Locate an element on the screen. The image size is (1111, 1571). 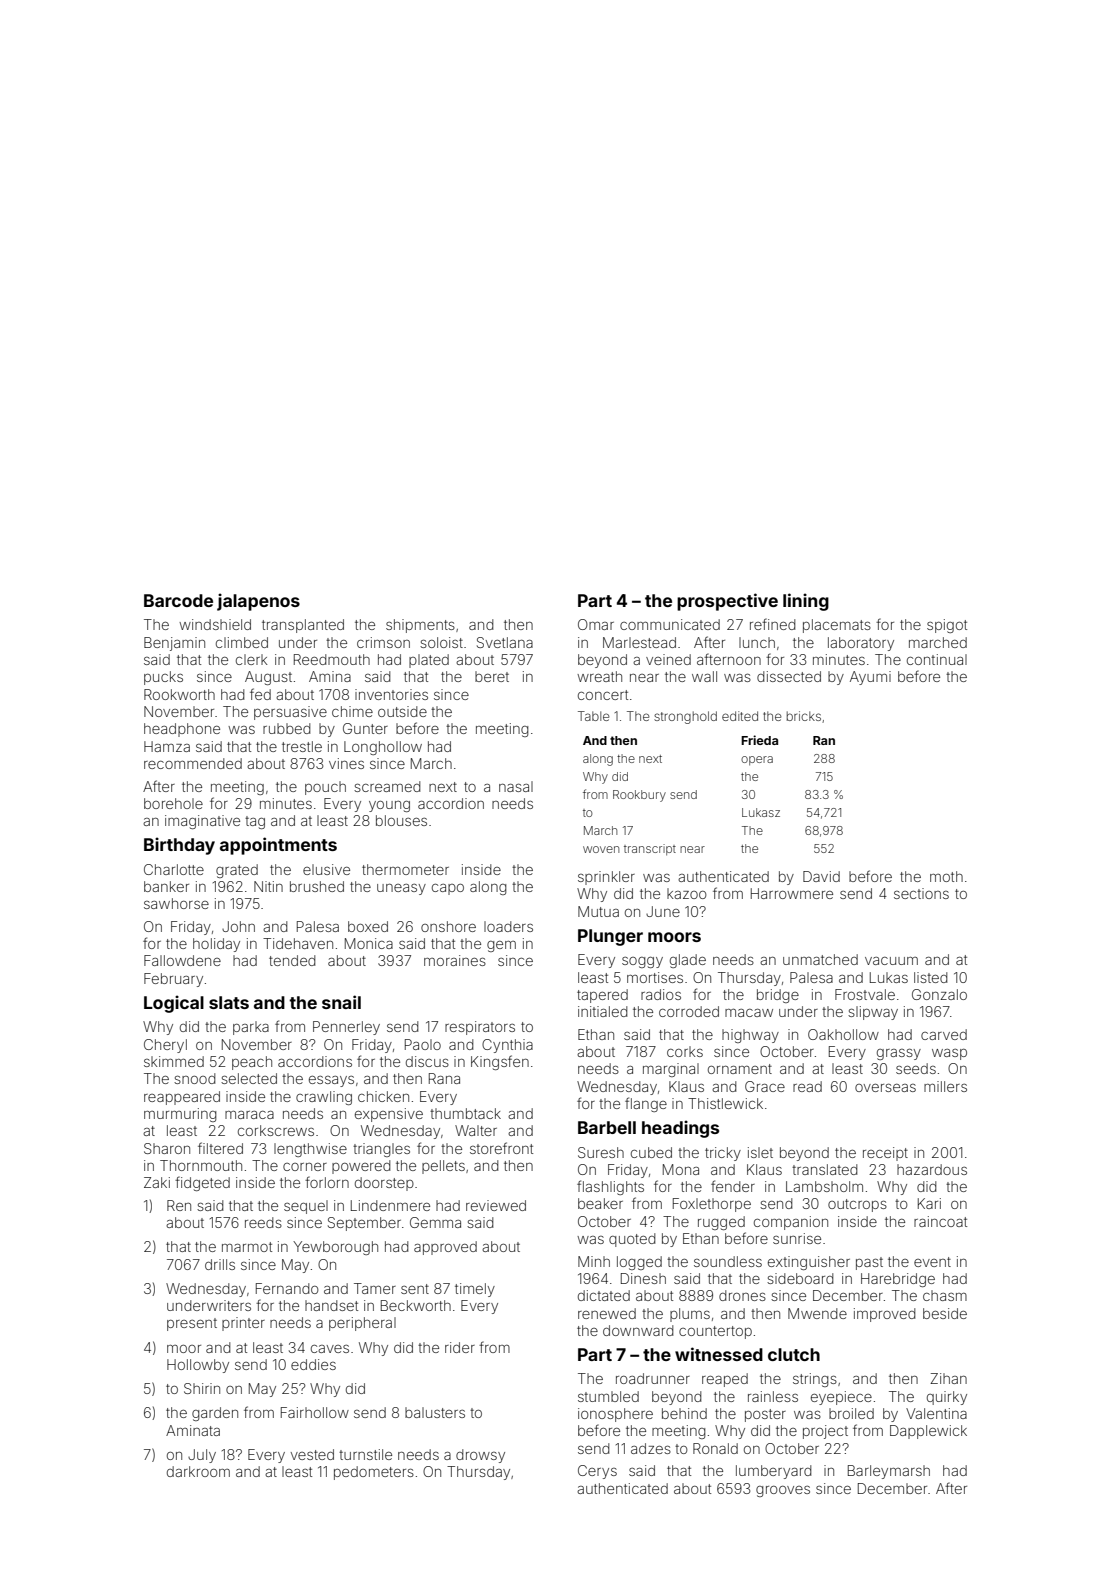
Minh is located at coordinates (594, 1261).
